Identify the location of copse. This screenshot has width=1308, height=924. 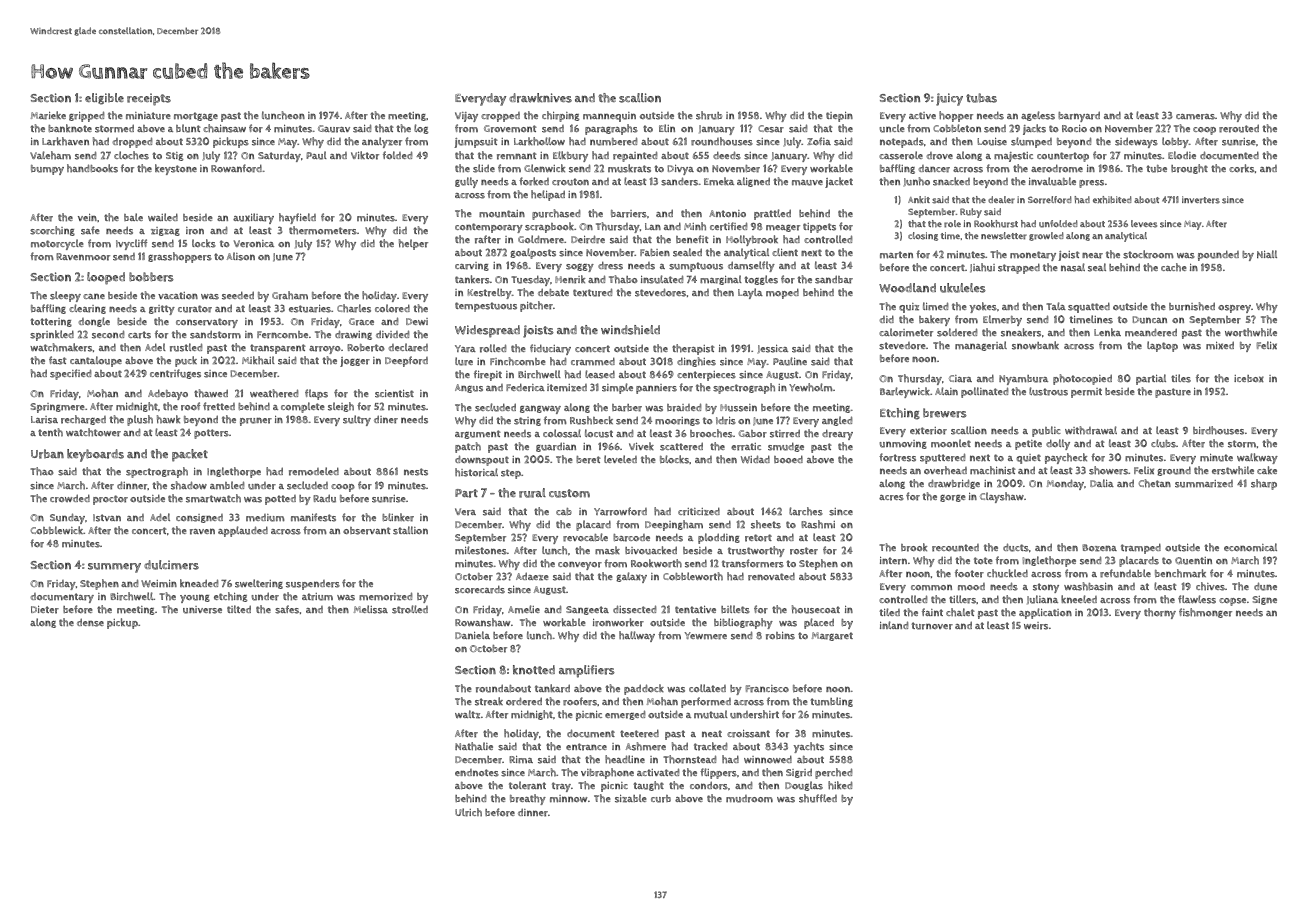
(1232, 602).
